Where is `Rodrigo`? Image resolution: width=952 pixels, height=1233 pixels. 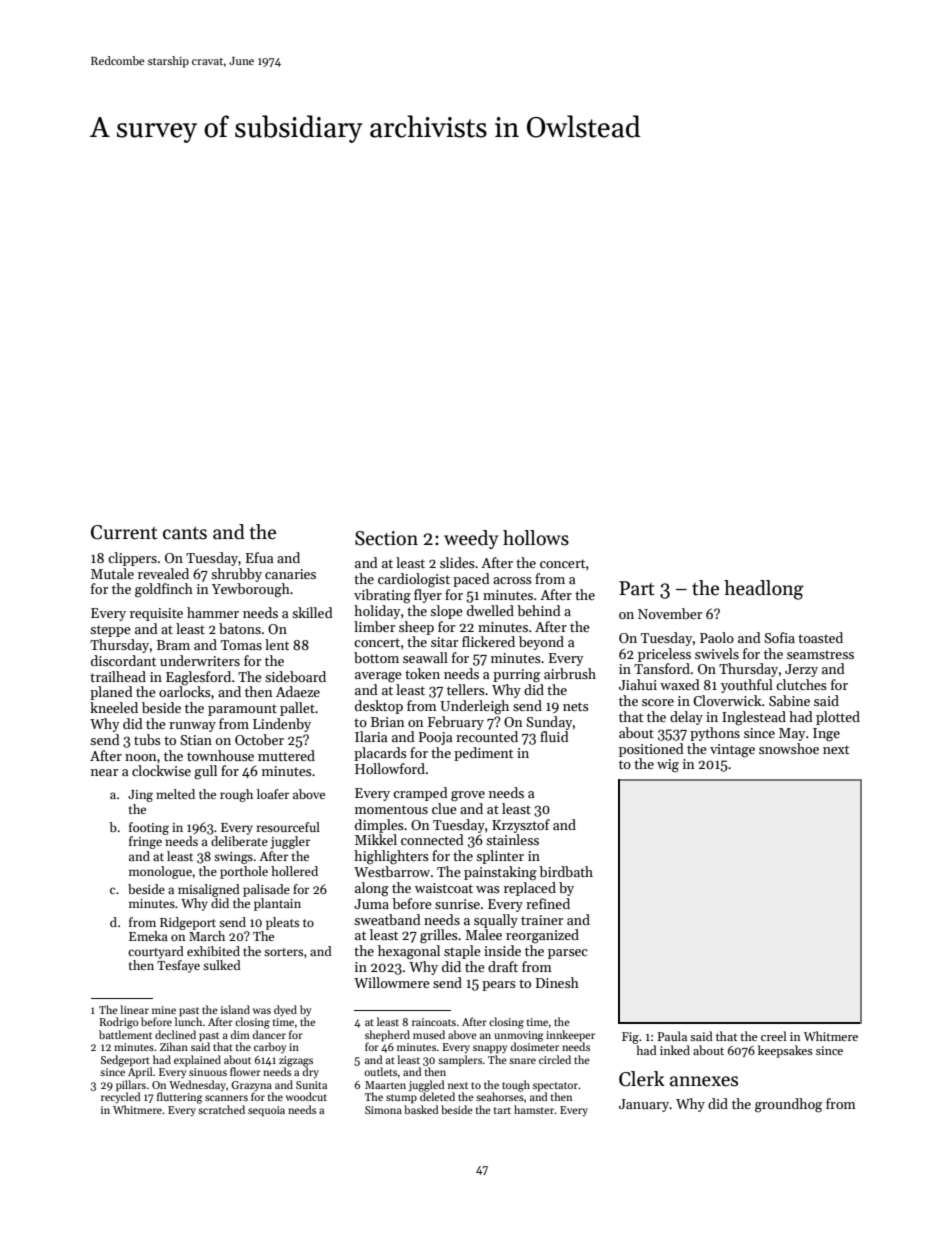
Rodrigo is located at coordinates (119, 1023).
